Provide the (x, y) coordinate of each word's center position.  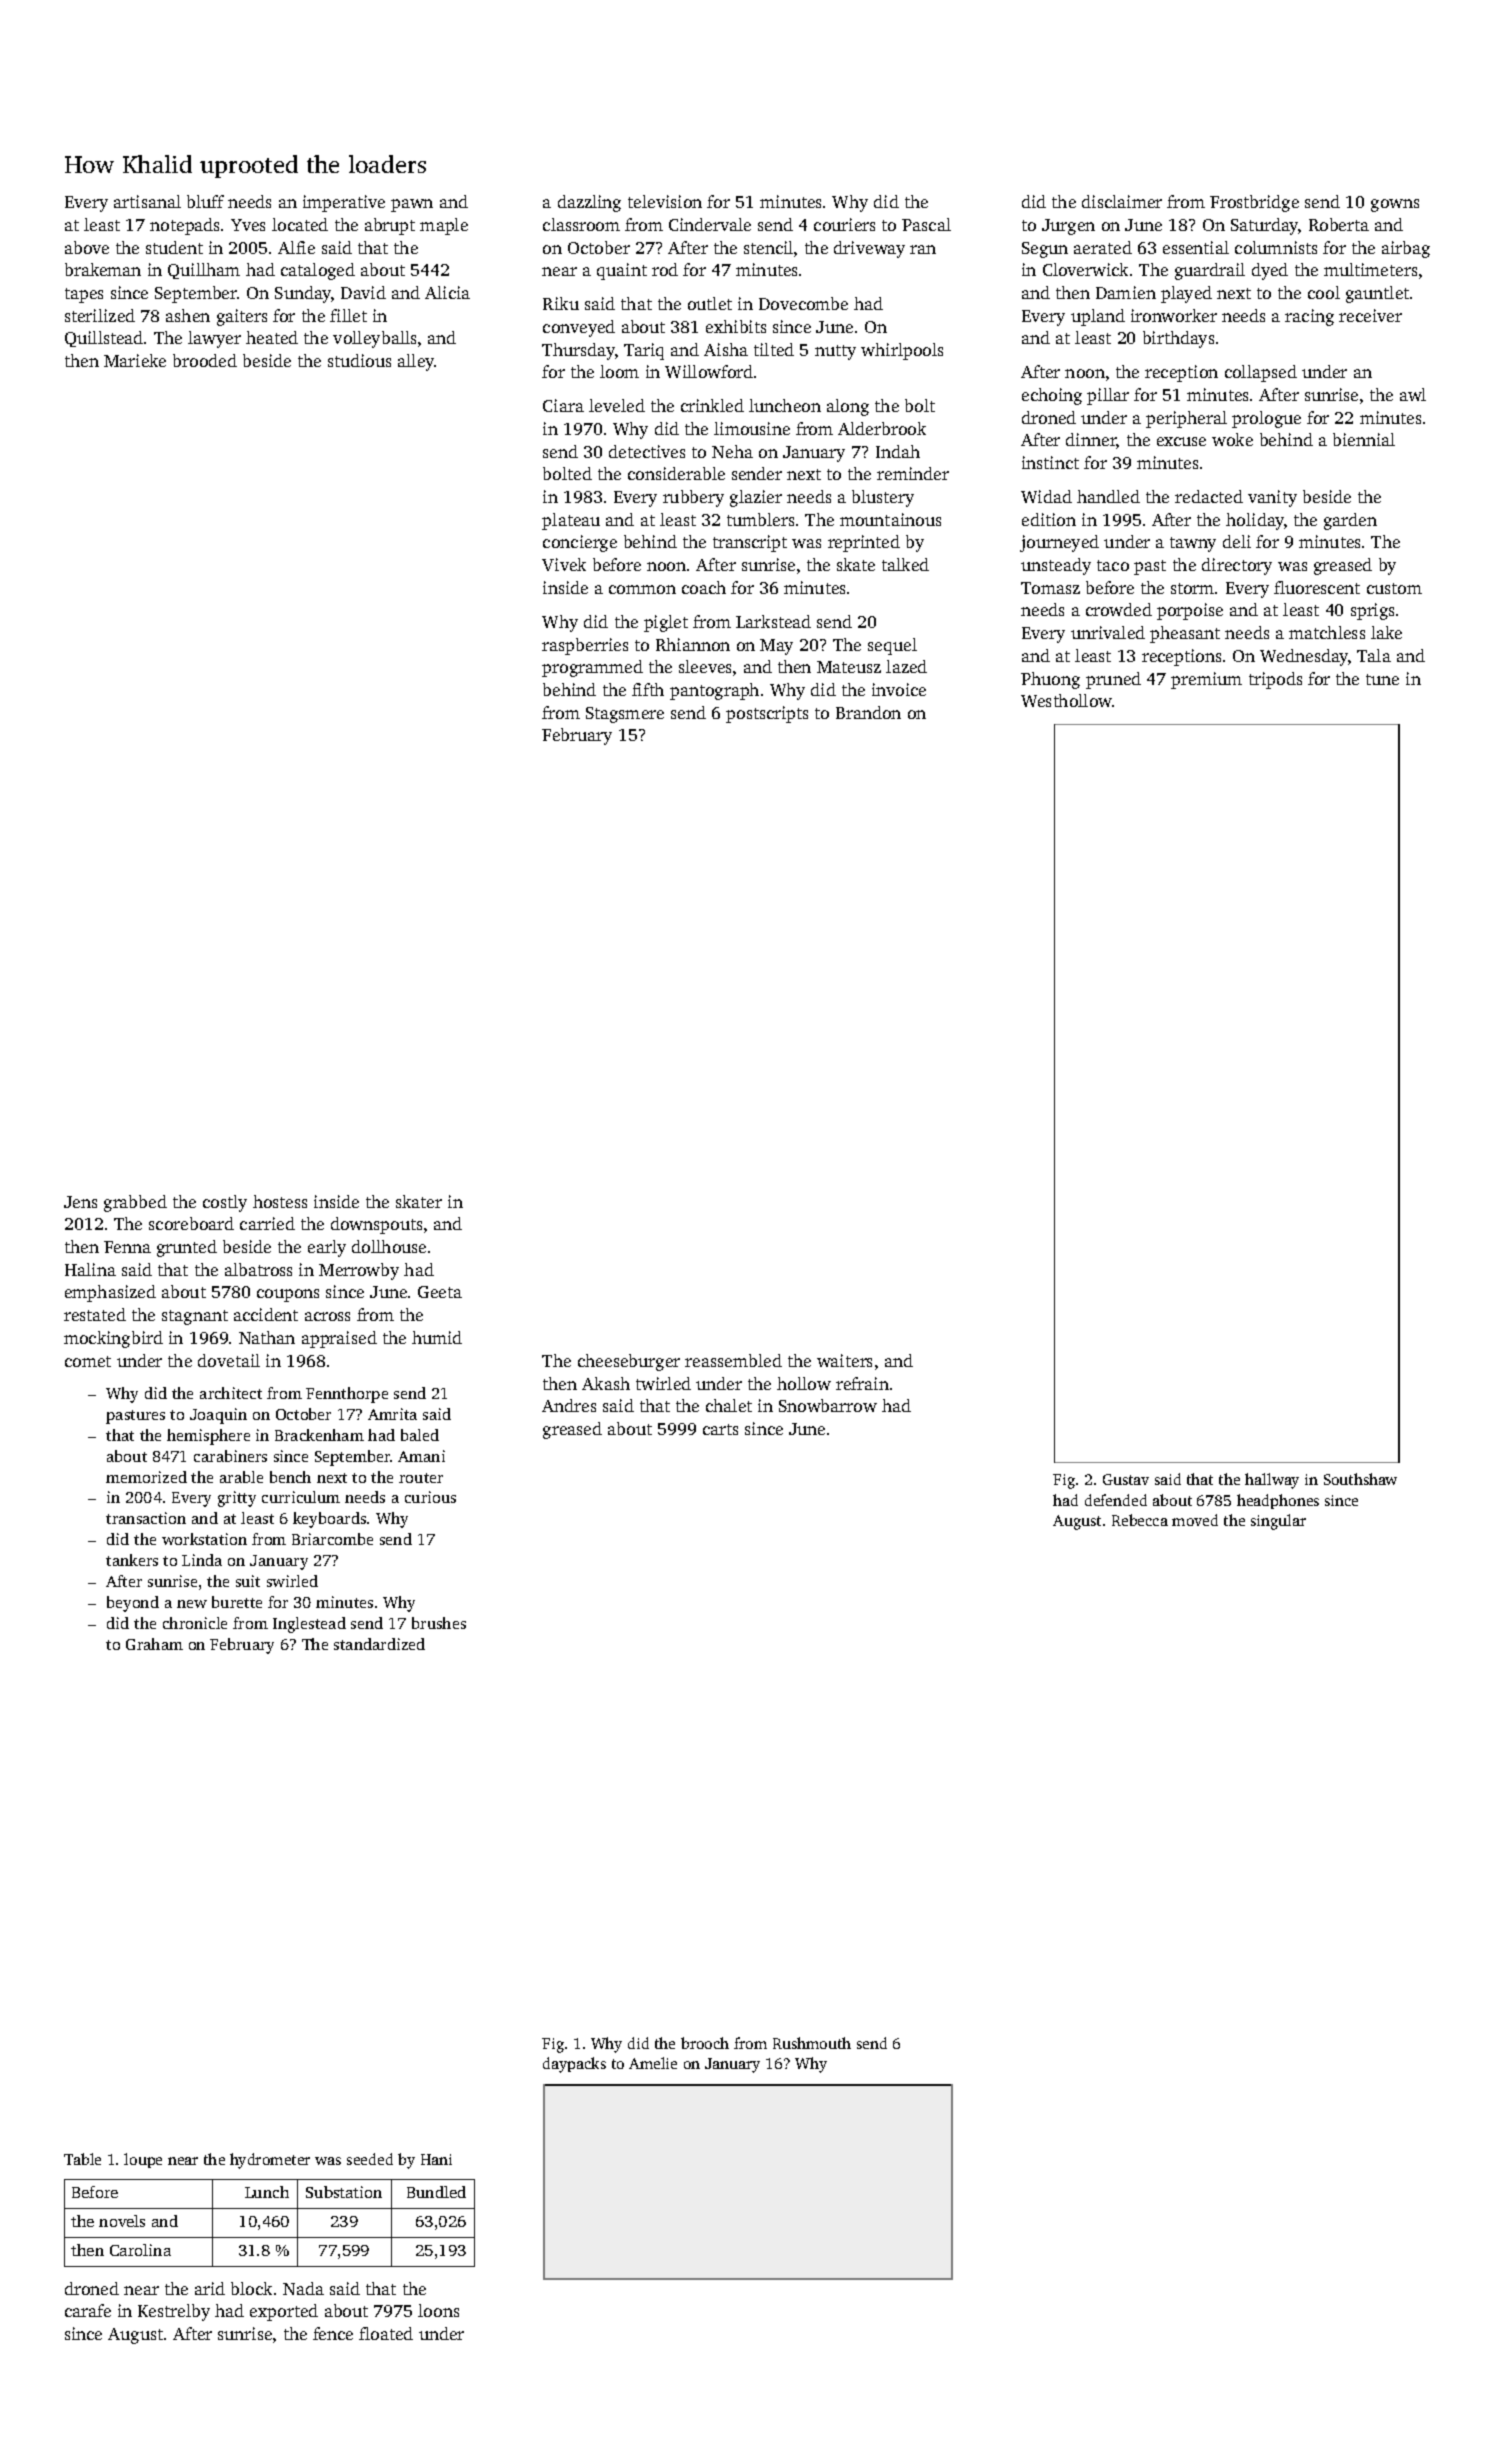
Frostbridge (1254, 203)
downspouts (376, 1225)
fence (333, 2333)
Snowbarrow (828, 1405)
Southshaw (1360, 1479)
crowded (1119, 609)
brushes (439, 1623)
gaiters (242, 317)
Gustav (1126, 1479)
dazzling (589, 203)
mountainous (890, 519)
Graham (154, 1644)
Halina (90, 1269)
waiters (844, 1360)
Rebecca (1140, 1520)
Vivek (564, 564)
